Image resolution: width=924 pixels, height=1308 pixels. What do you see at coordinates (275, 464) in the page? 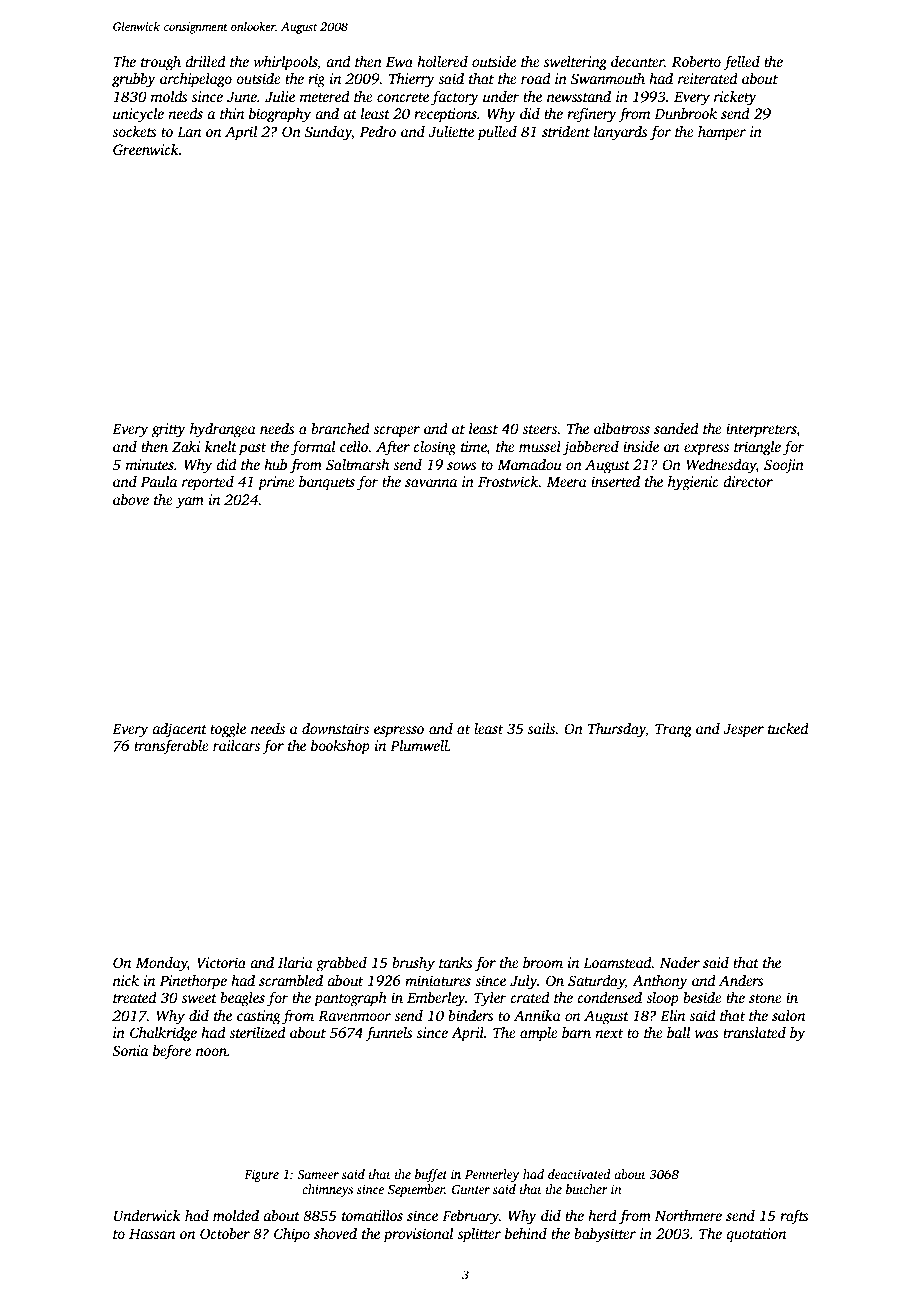
I see `hub` at bounding box center [275, 464].
